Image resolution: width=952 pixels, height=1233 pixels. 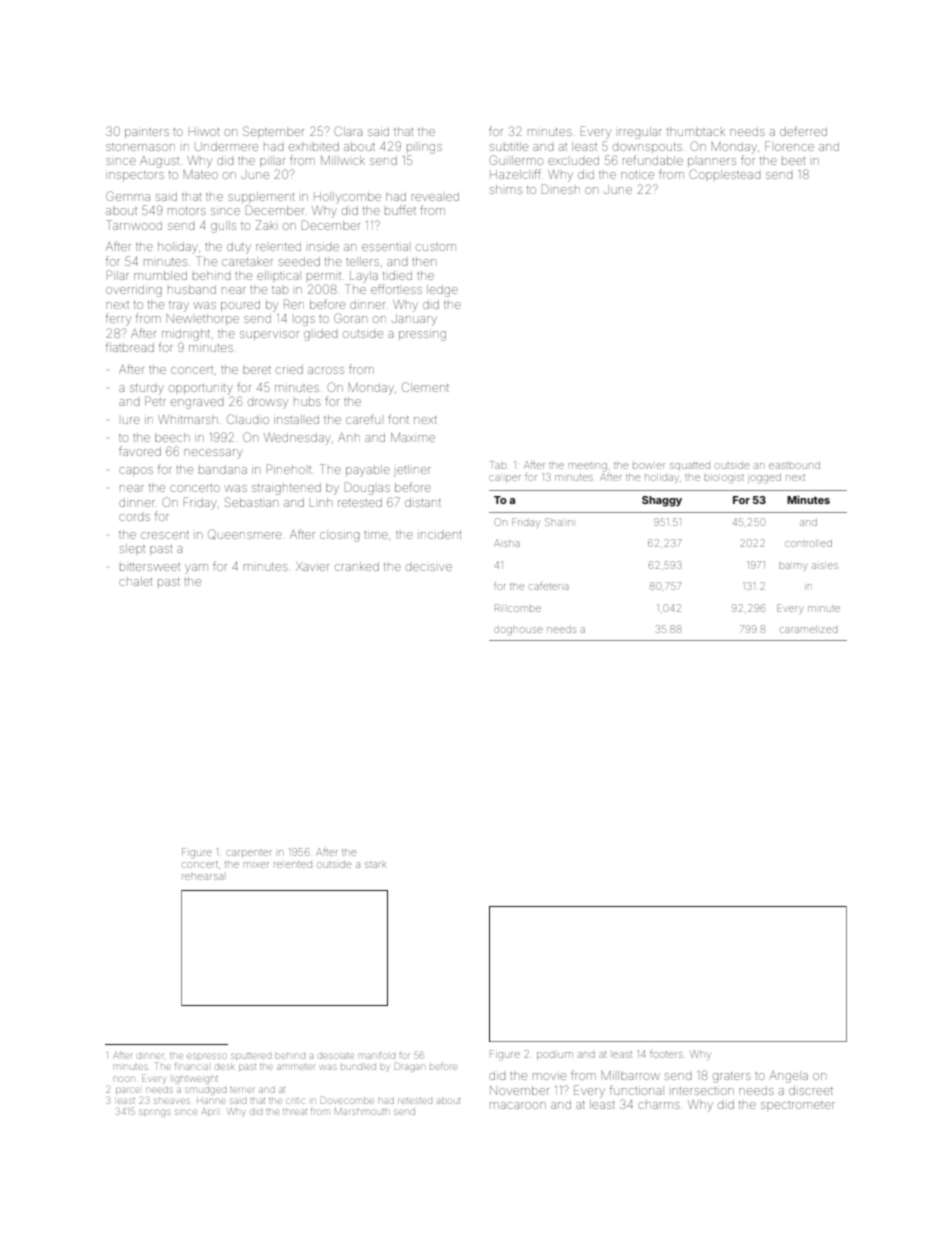 I want to click on eastbound, so click(x=794, y=465).
